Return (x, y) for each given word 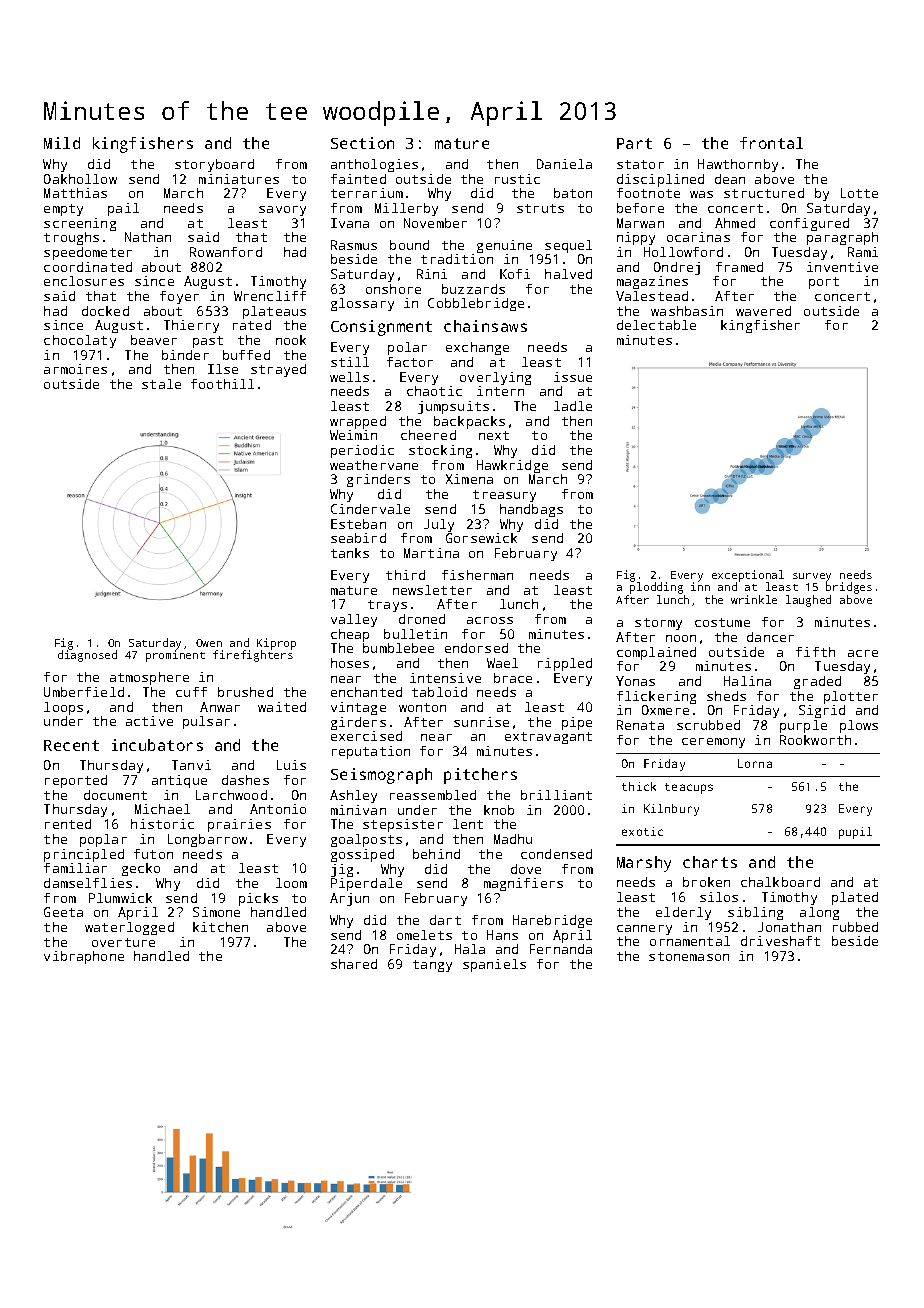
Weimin (353, 435)
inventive (842, 267)
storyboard (214, 165)
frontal (771, 143)
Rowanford (226, 252)
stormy (658, 624)
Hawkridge (512, 466)
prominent (175, 656)
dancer (770, 637)
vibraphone (84, 957)
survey (812, 578)
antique (179, 781)
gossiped (362, 855)
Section (362, 143)
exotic (642, 831)
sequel (568, 246)
